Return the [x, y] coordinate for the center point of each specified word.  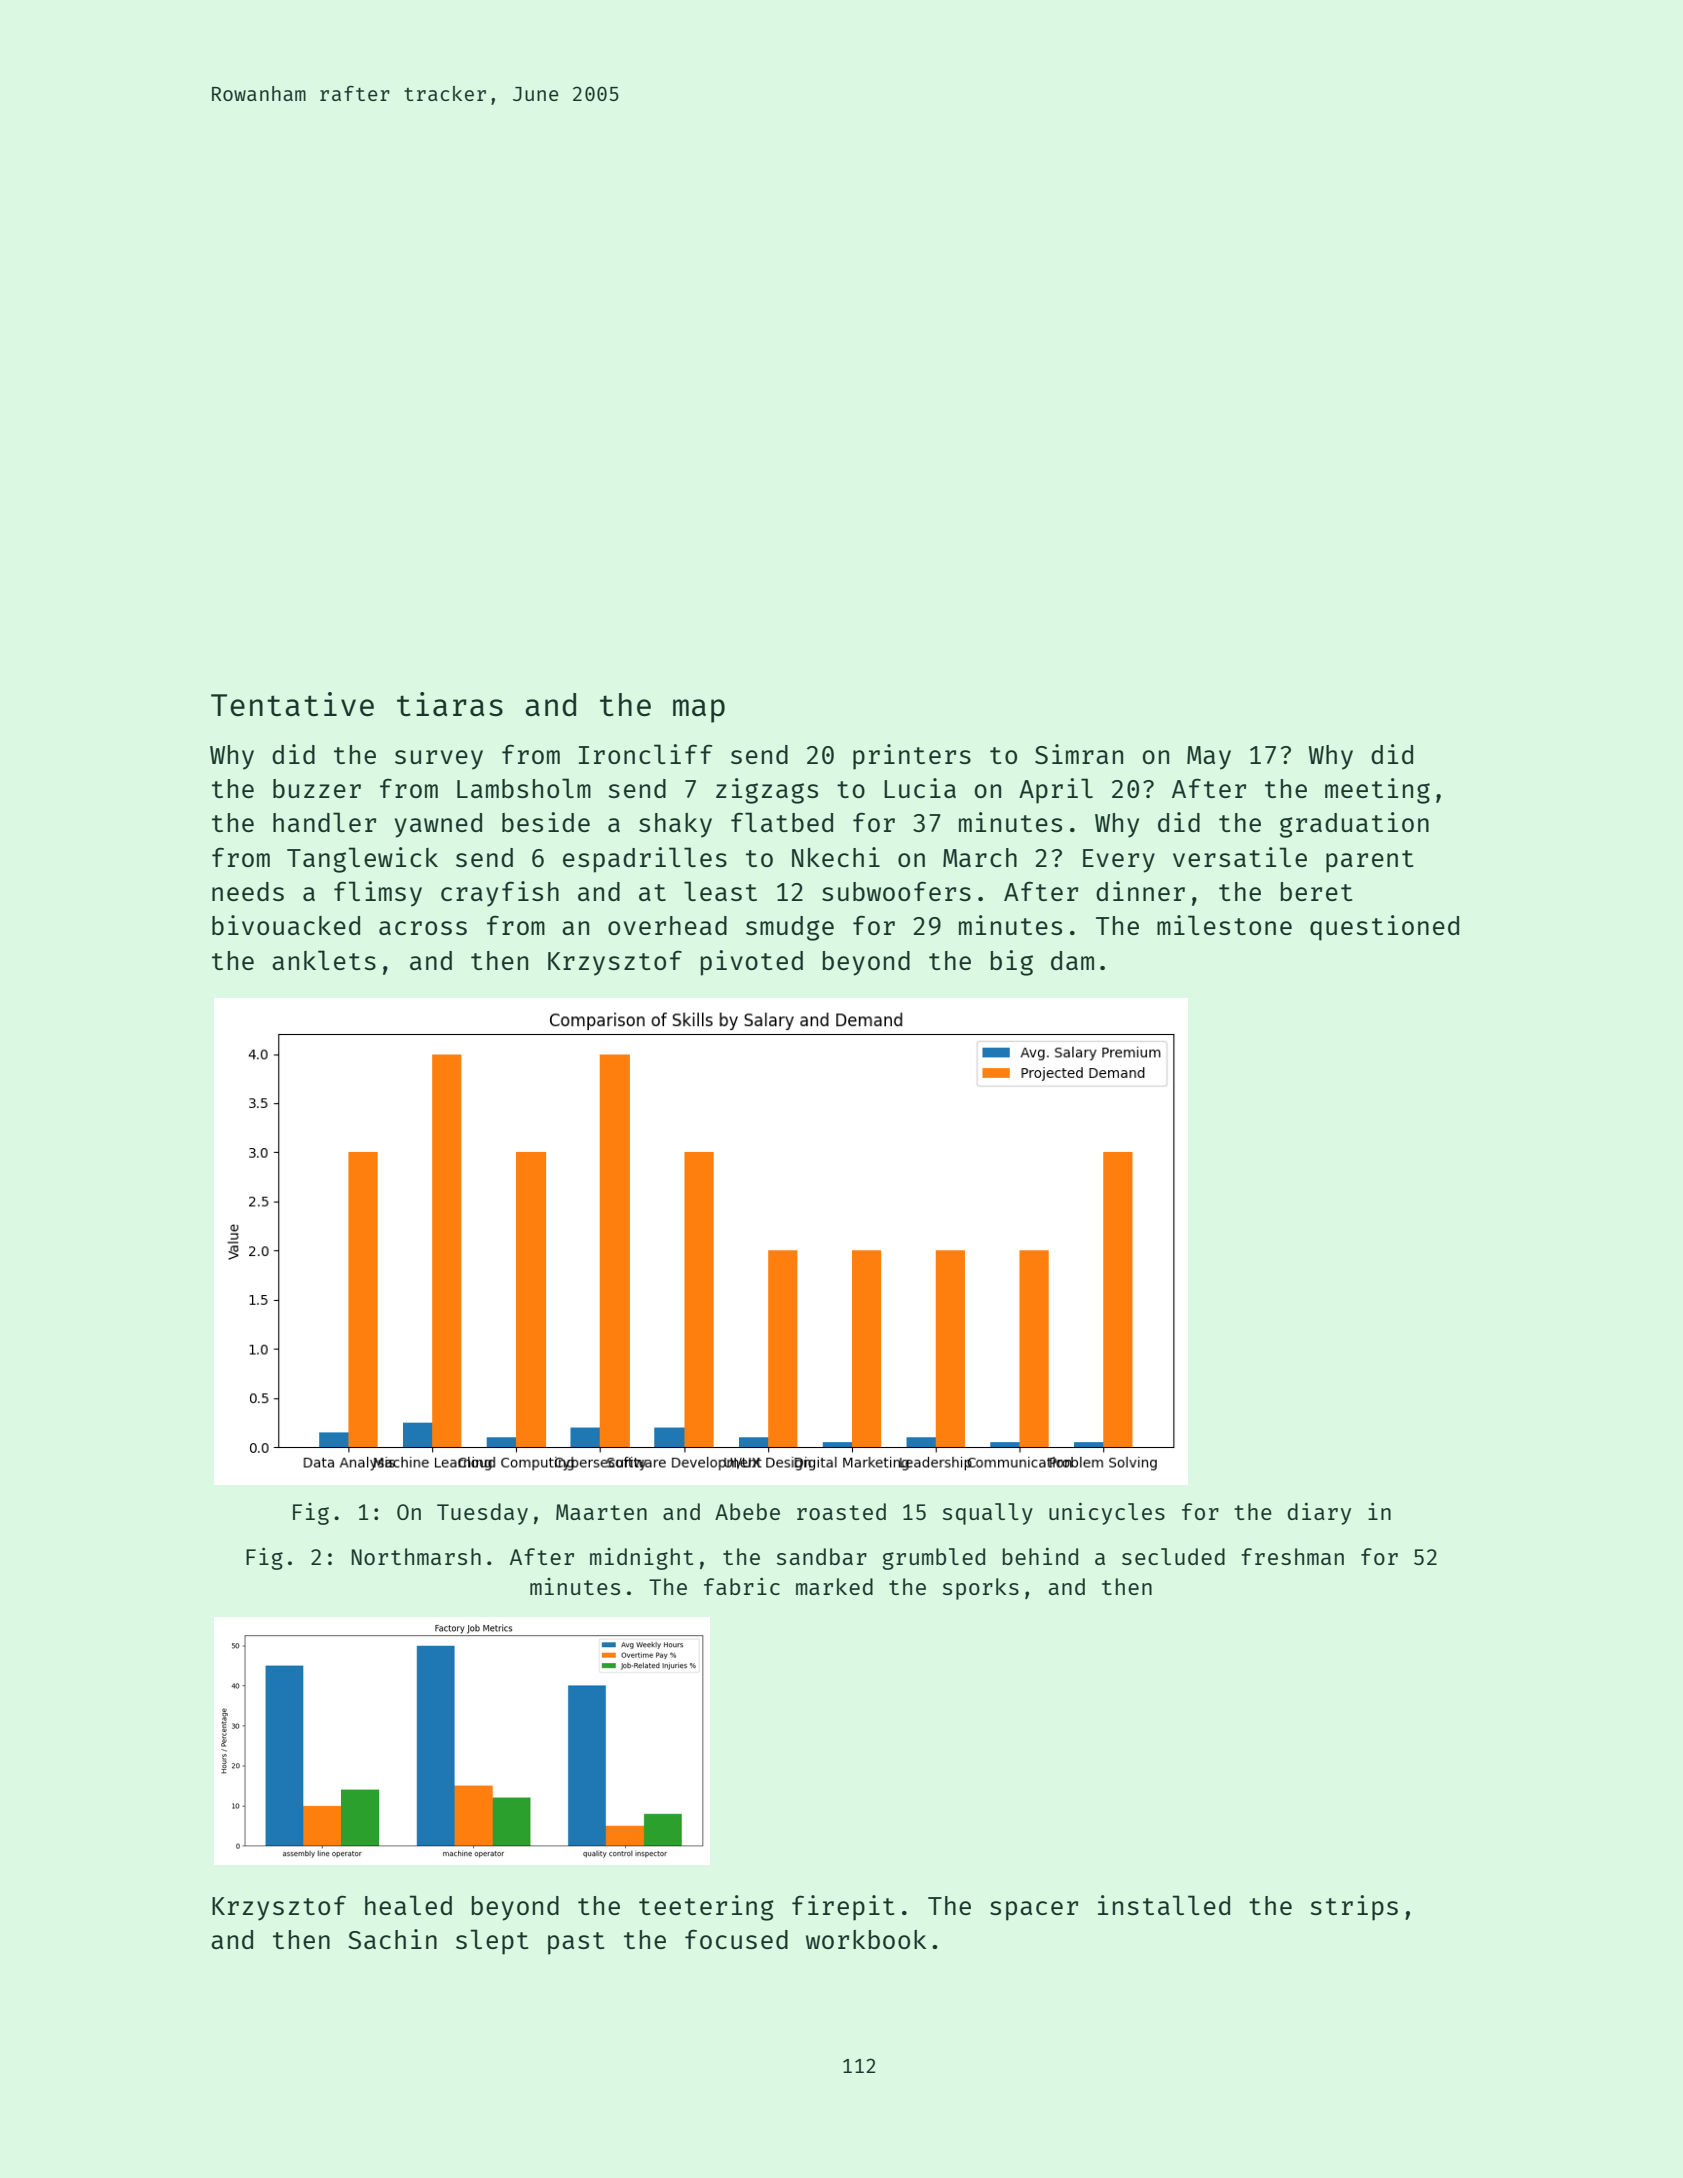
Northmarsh [416, 1556]
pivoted [752, 963]
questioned [1384, 928]
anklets [324, 960]
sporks [981, 1589]
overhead [667, 925]
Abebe [747, 1511]
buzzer [317, 788]
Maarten [601, 1512]
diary [1319, 1514]
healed [408, 1905]
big [1012, 963]
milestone [1224, 925]
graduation [1354, 825]
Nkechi [836, 857]
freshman [1292, 1556]
